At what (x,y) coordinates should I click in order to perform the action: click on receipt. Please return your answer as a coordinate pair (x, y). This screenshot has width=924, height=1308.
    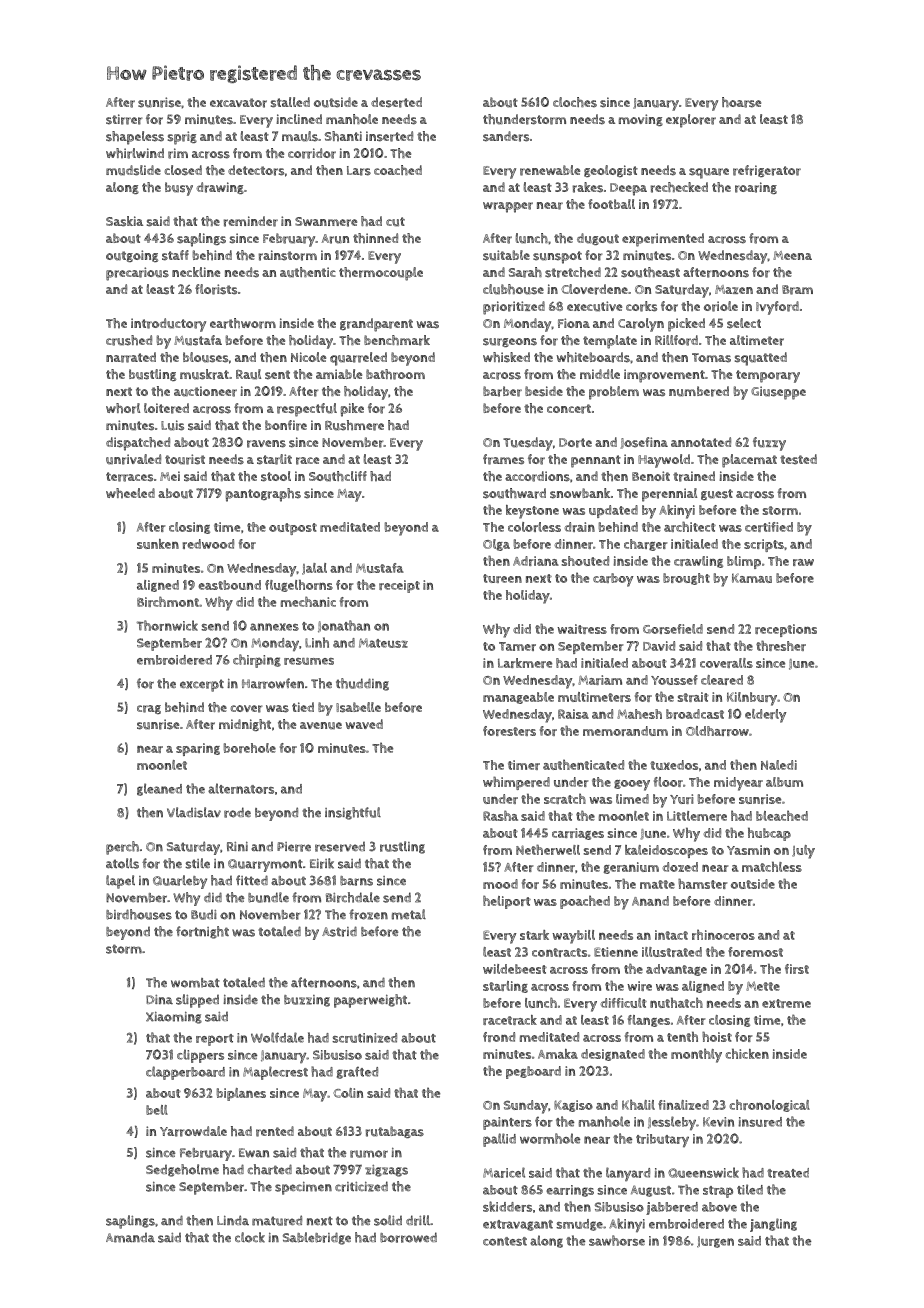
    Looking at the image, I should click on (399, 586).
